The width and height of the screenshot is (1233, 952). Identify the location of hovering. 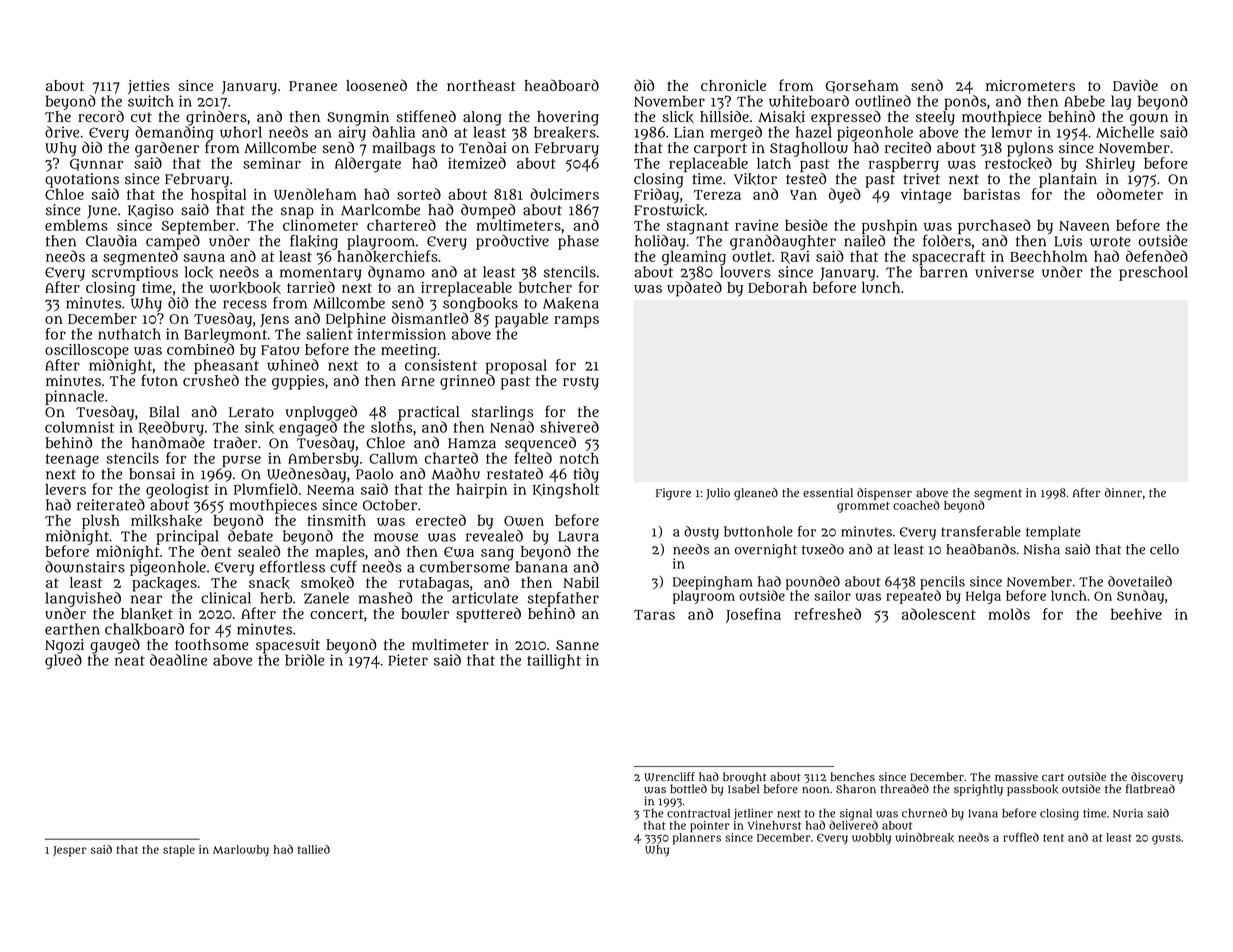
(568, 118).
